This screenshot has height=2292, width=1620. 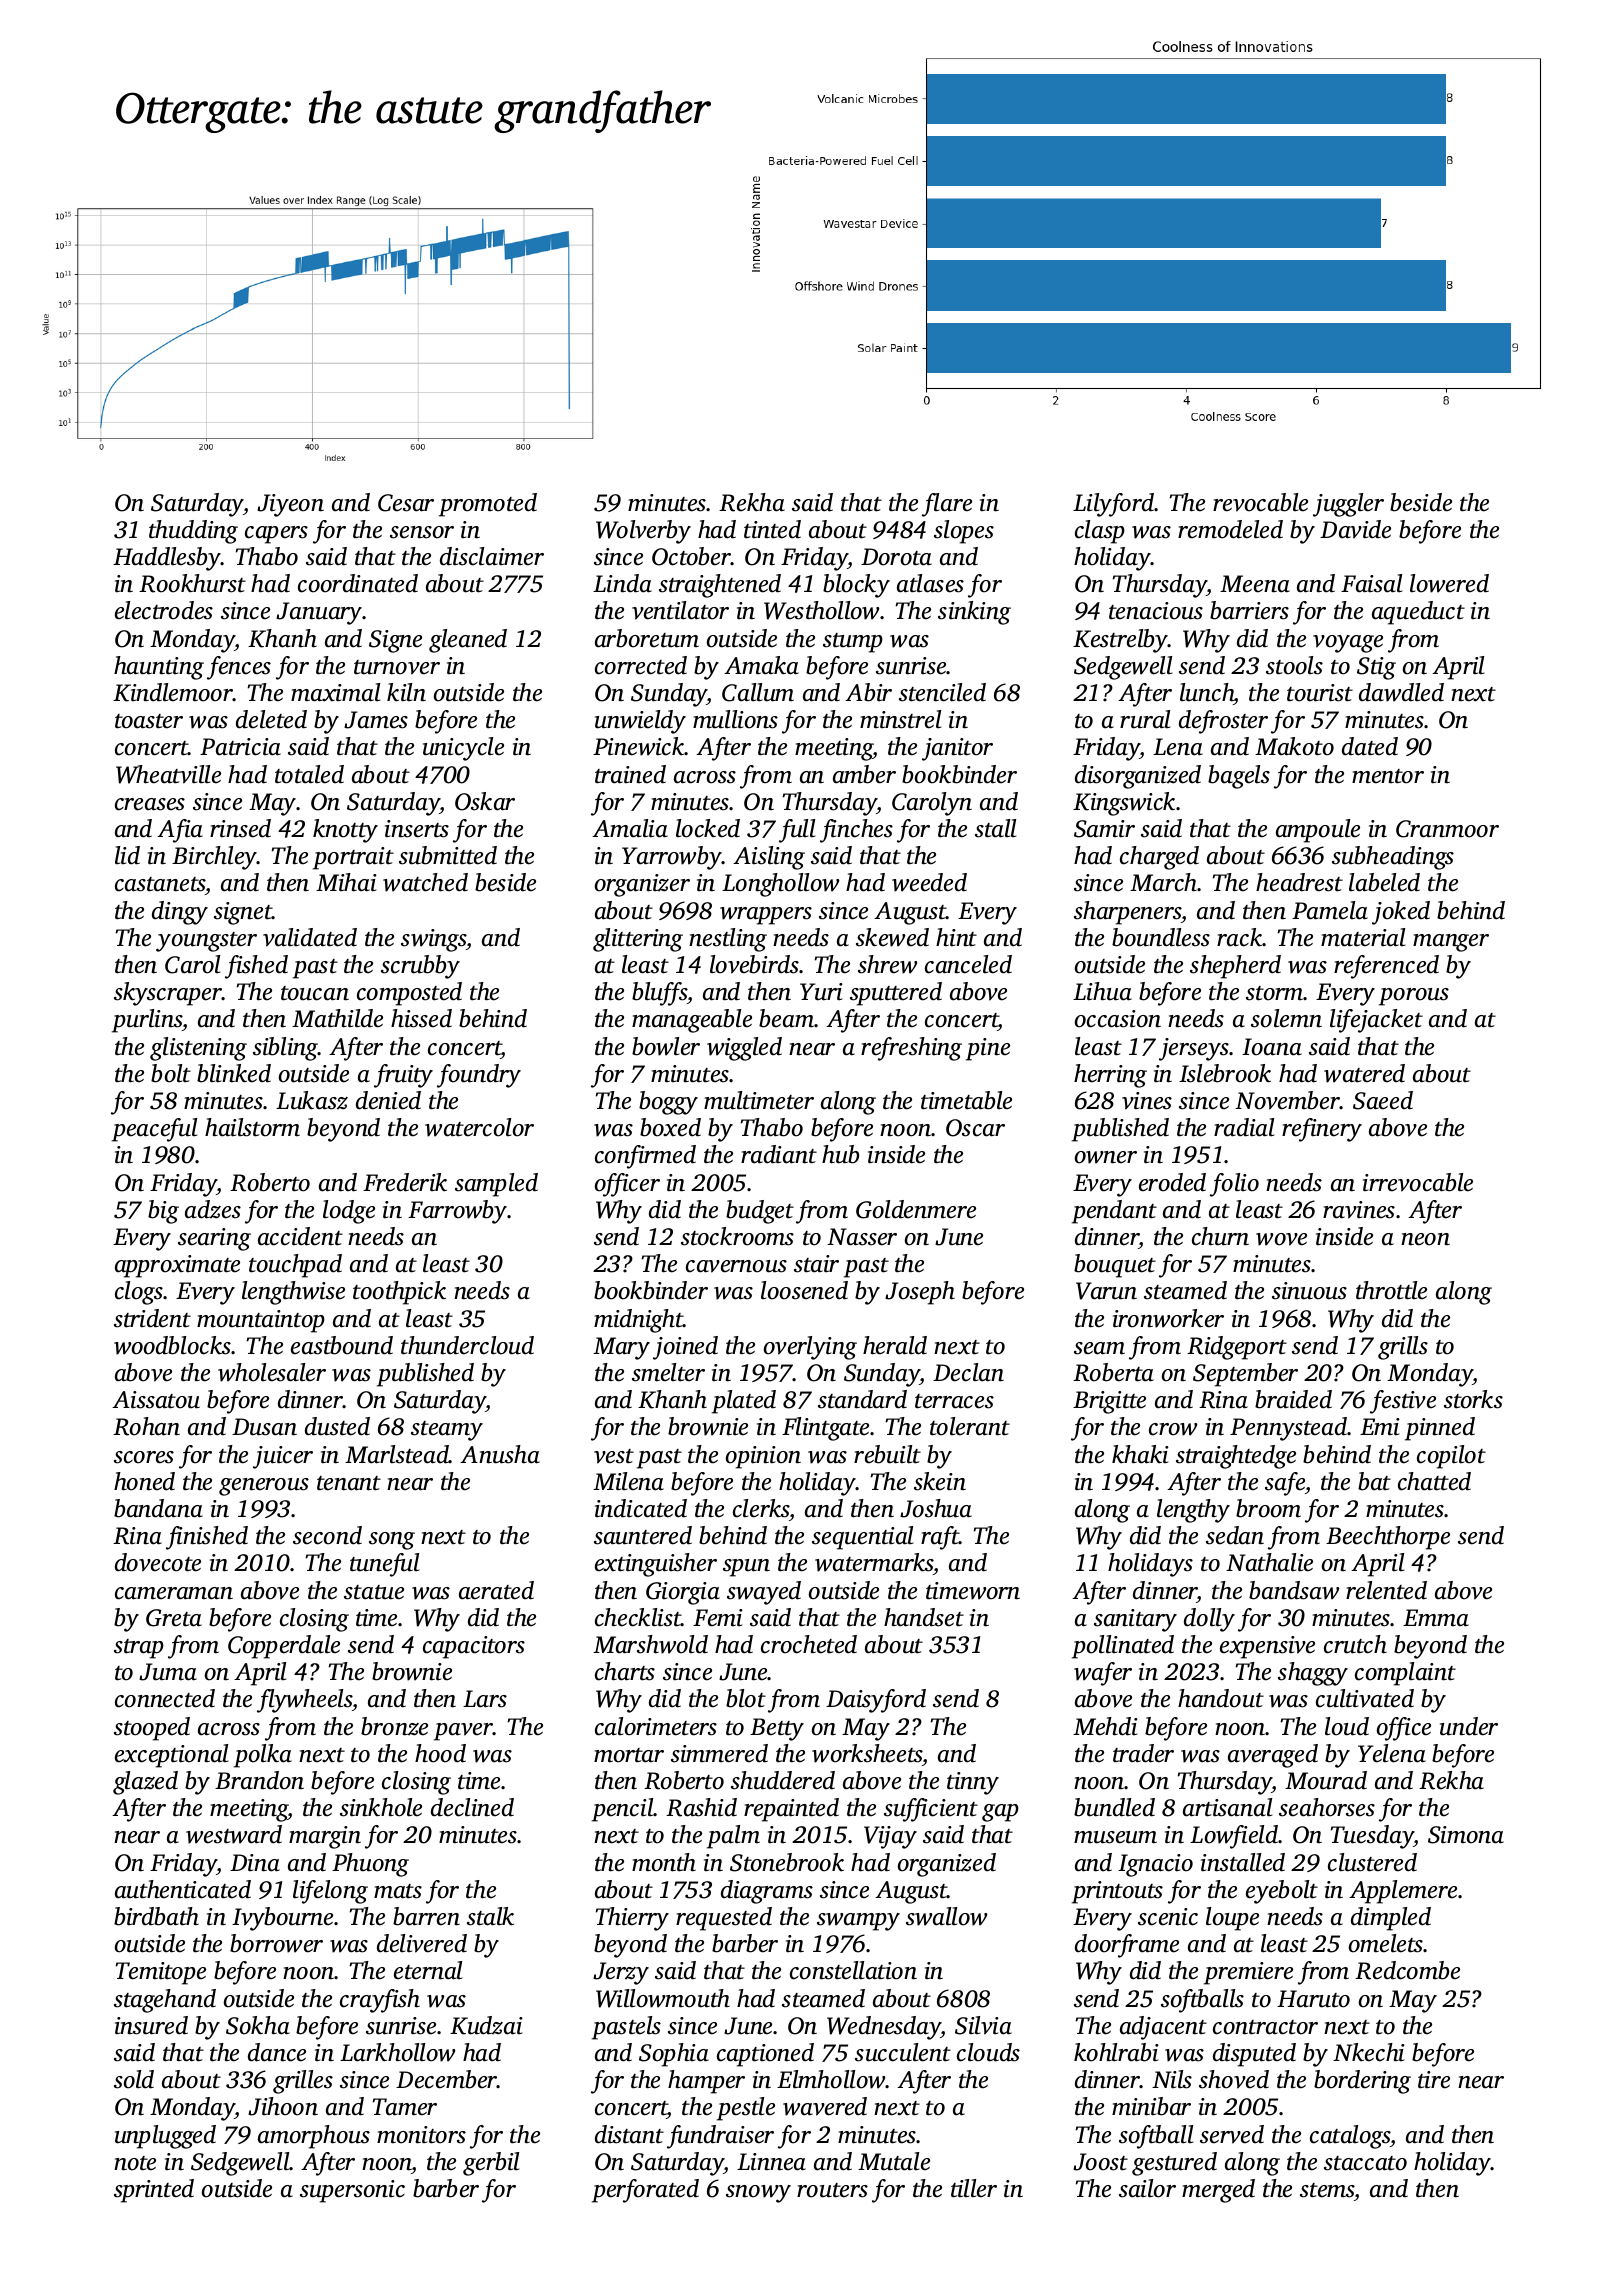 I want to click on gerbil, so click(x=491, y=2164).
